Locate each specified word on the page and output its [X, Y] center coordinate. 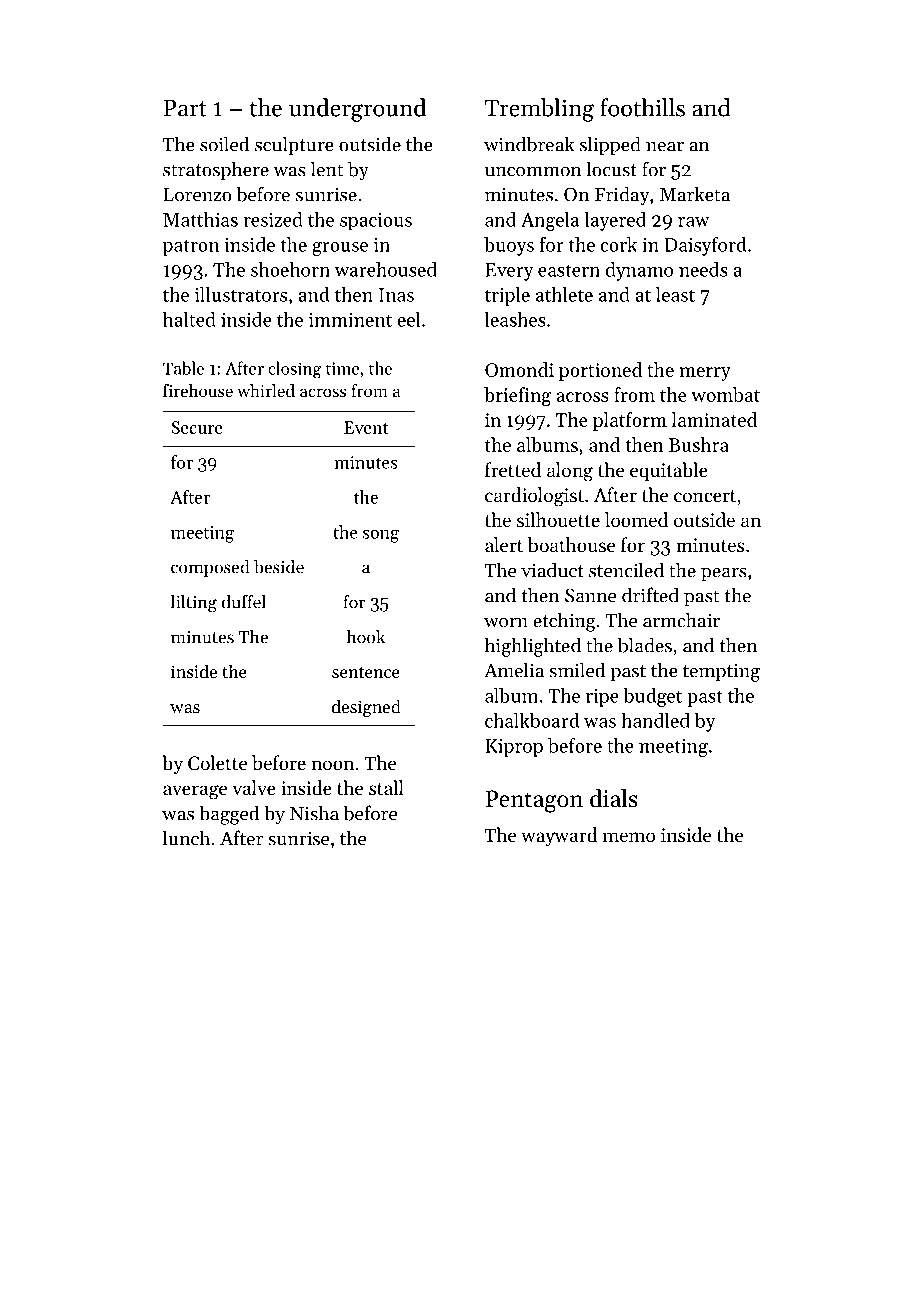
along [570, 472]
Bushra [699, 444]
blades [645, 645]
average [195, 792]
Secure [197, 427]
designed [366, 708]
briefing [517, 396]
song [381, 536]
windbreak [529, 144]
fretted [513, 469]
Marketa [695, 194]
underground [357, 110]
